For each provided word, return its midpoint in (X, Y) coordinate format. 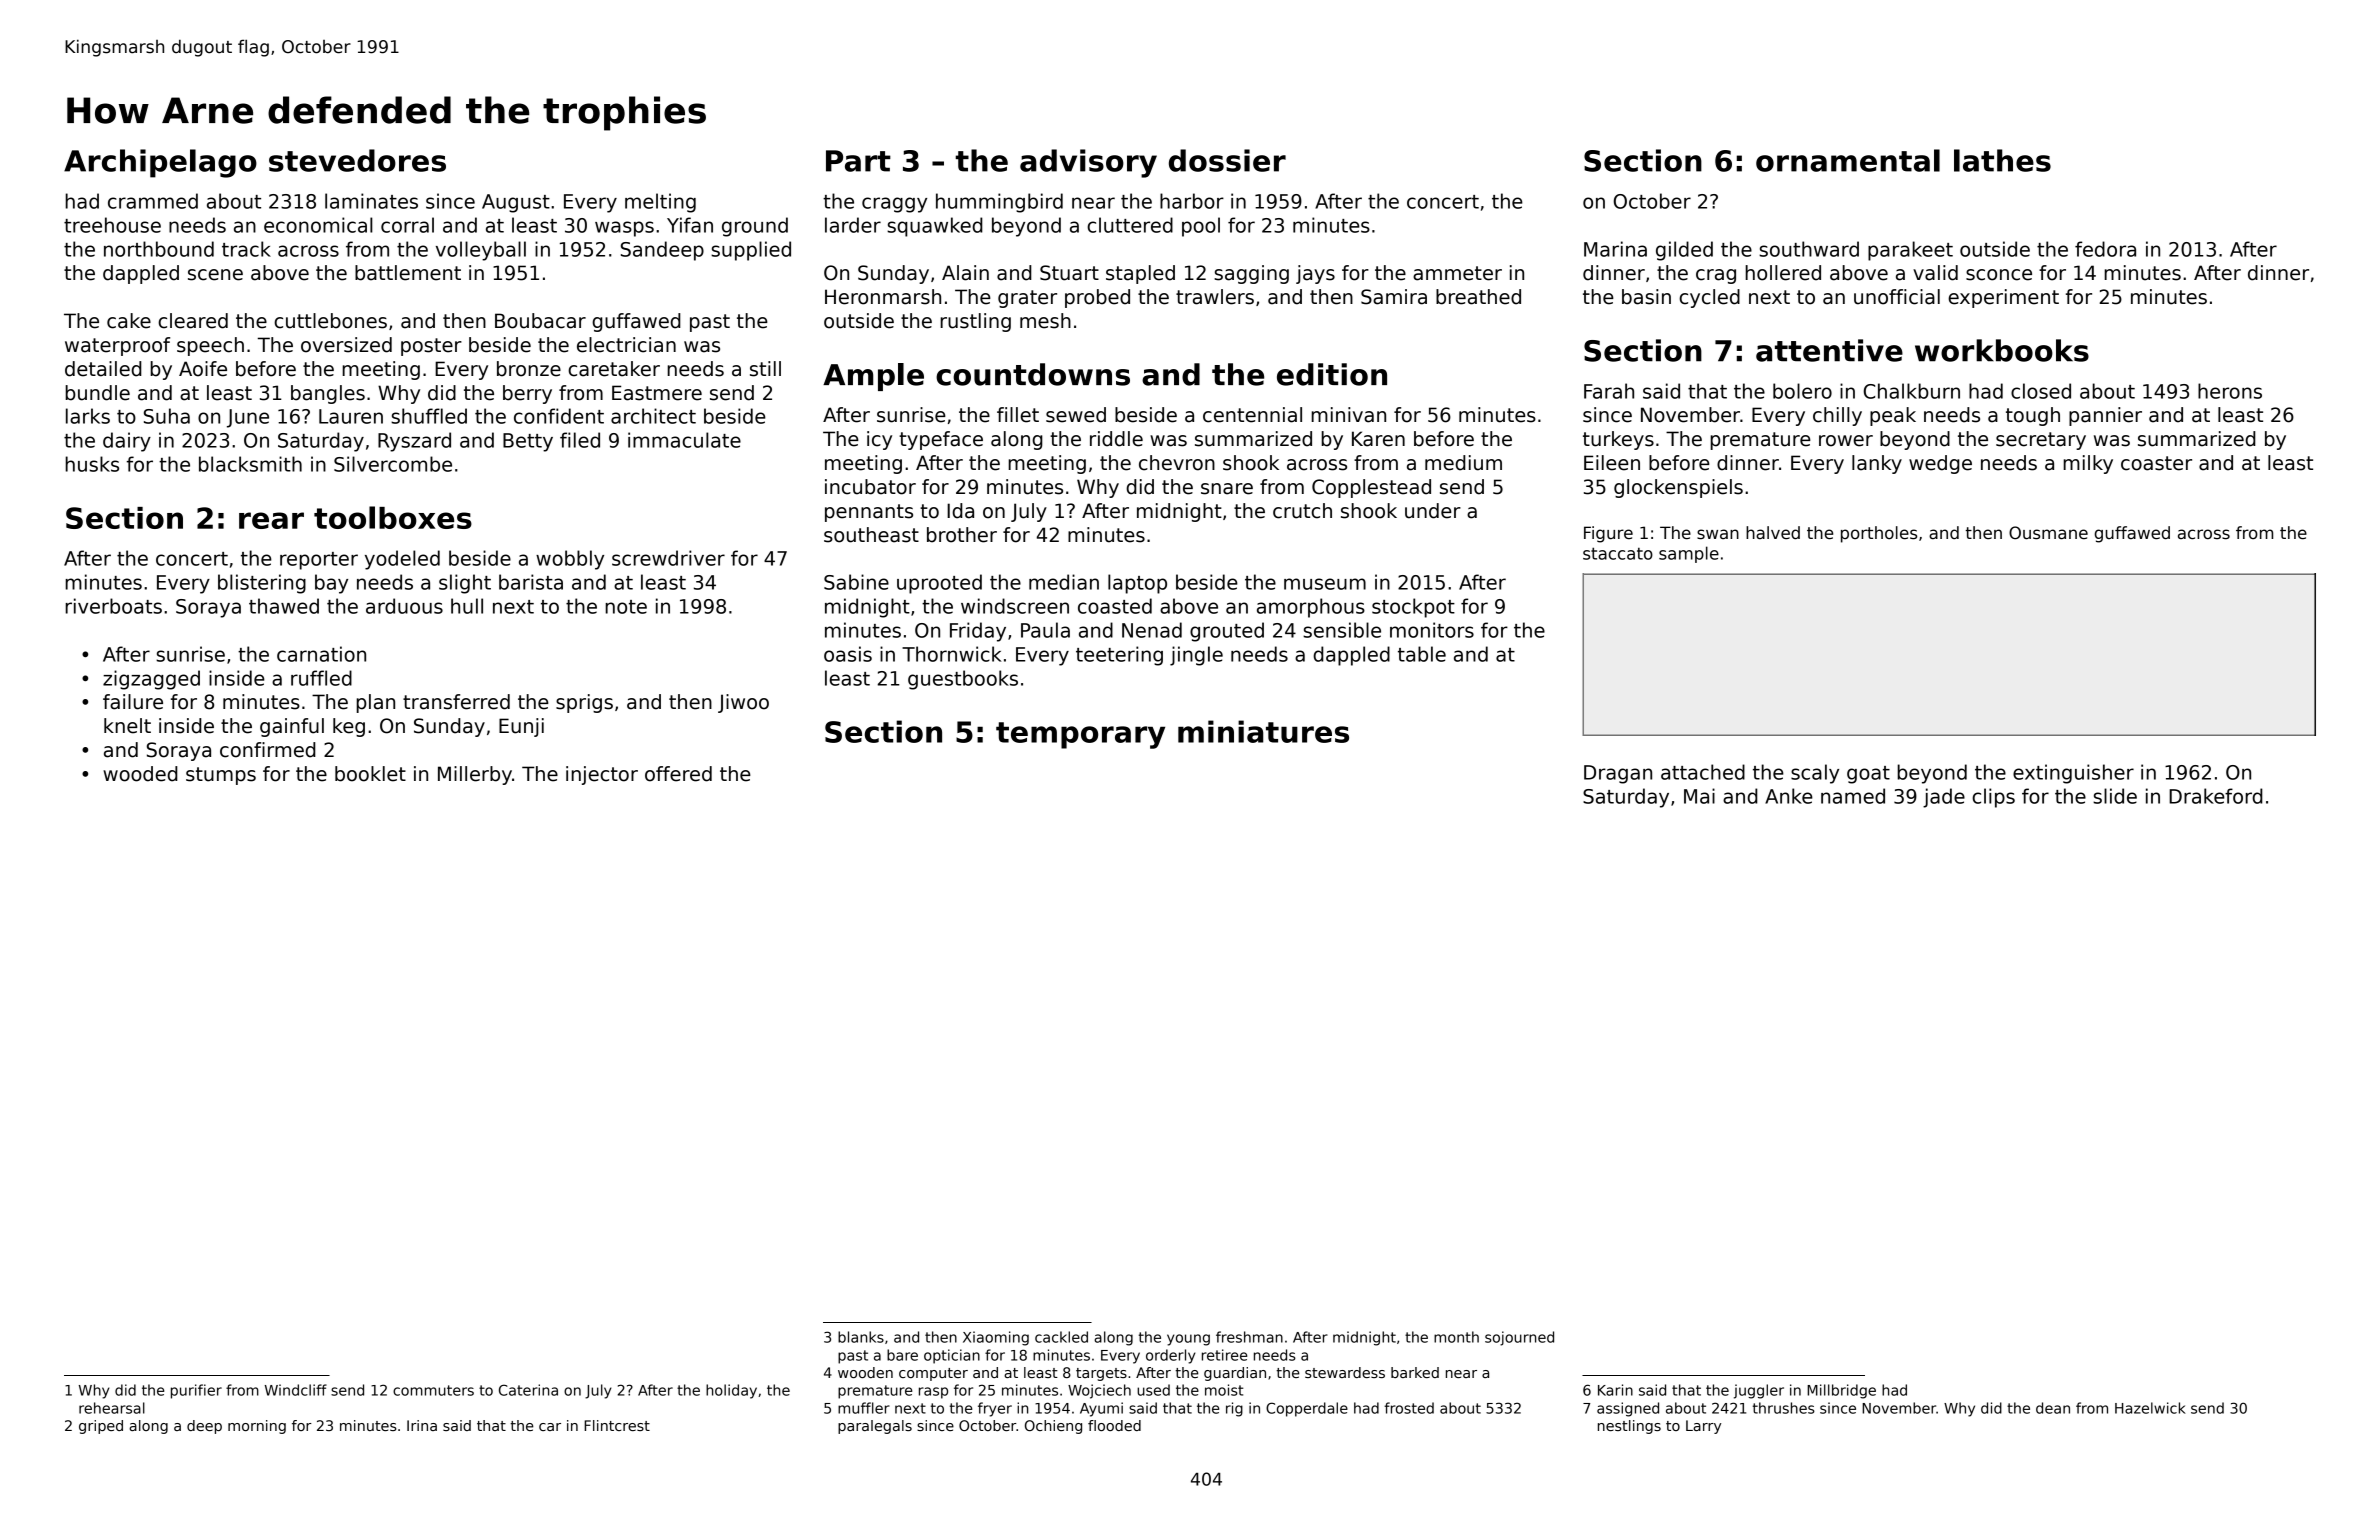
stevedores (357, 160)
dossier (1227, 160)
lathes (2002, 160)
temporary (1080, 735)
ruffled (321, 678)
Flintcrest (617, 1425)
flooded (1114, 1425)
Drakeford (2216, 796)
